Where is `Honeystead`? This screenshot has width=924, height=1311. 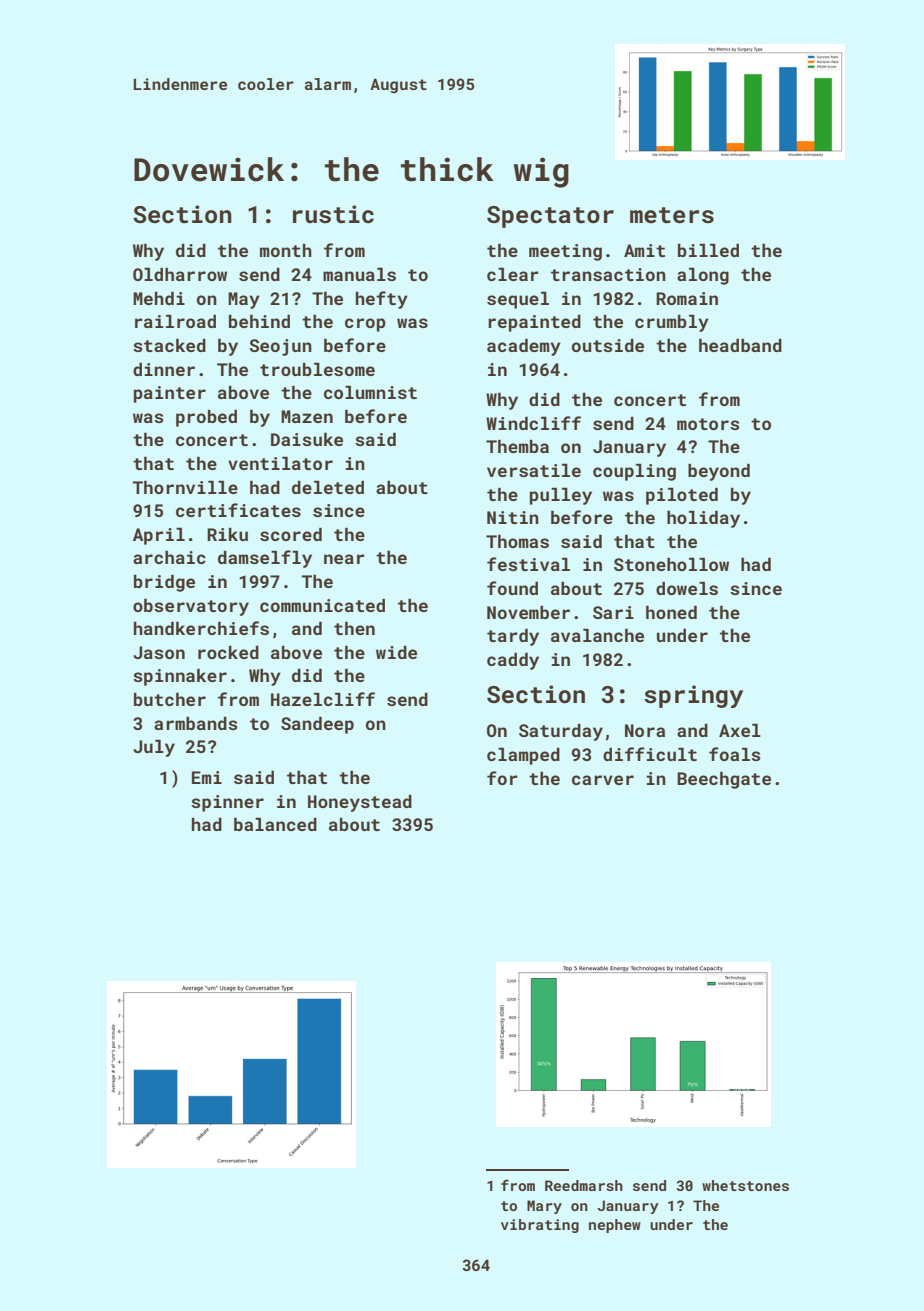
Honeystead is located at coordinates (360, 803).
